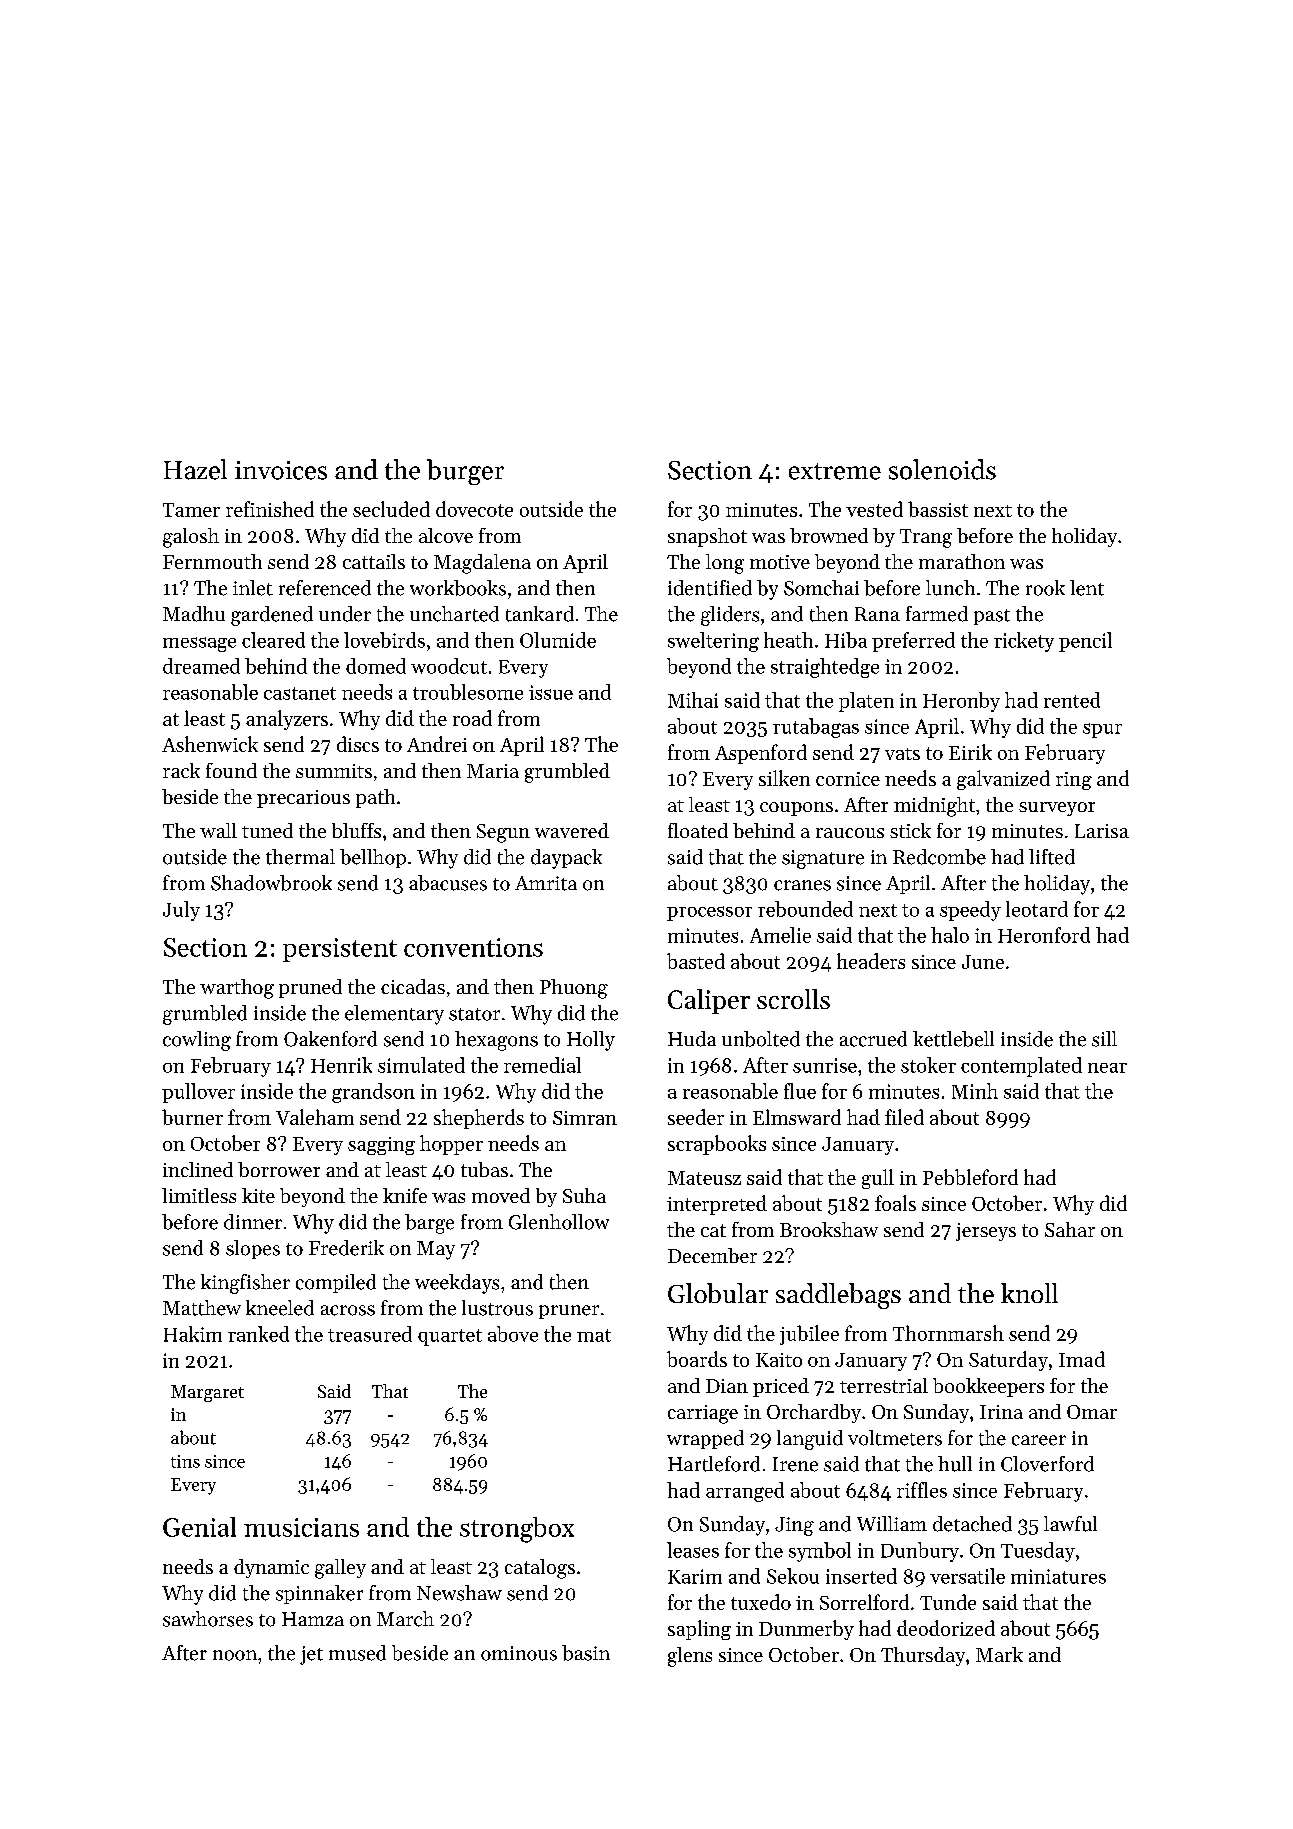 The height and width of the screenshot is (1829, 1293). I want to click on speedy, so click(970, 911).
